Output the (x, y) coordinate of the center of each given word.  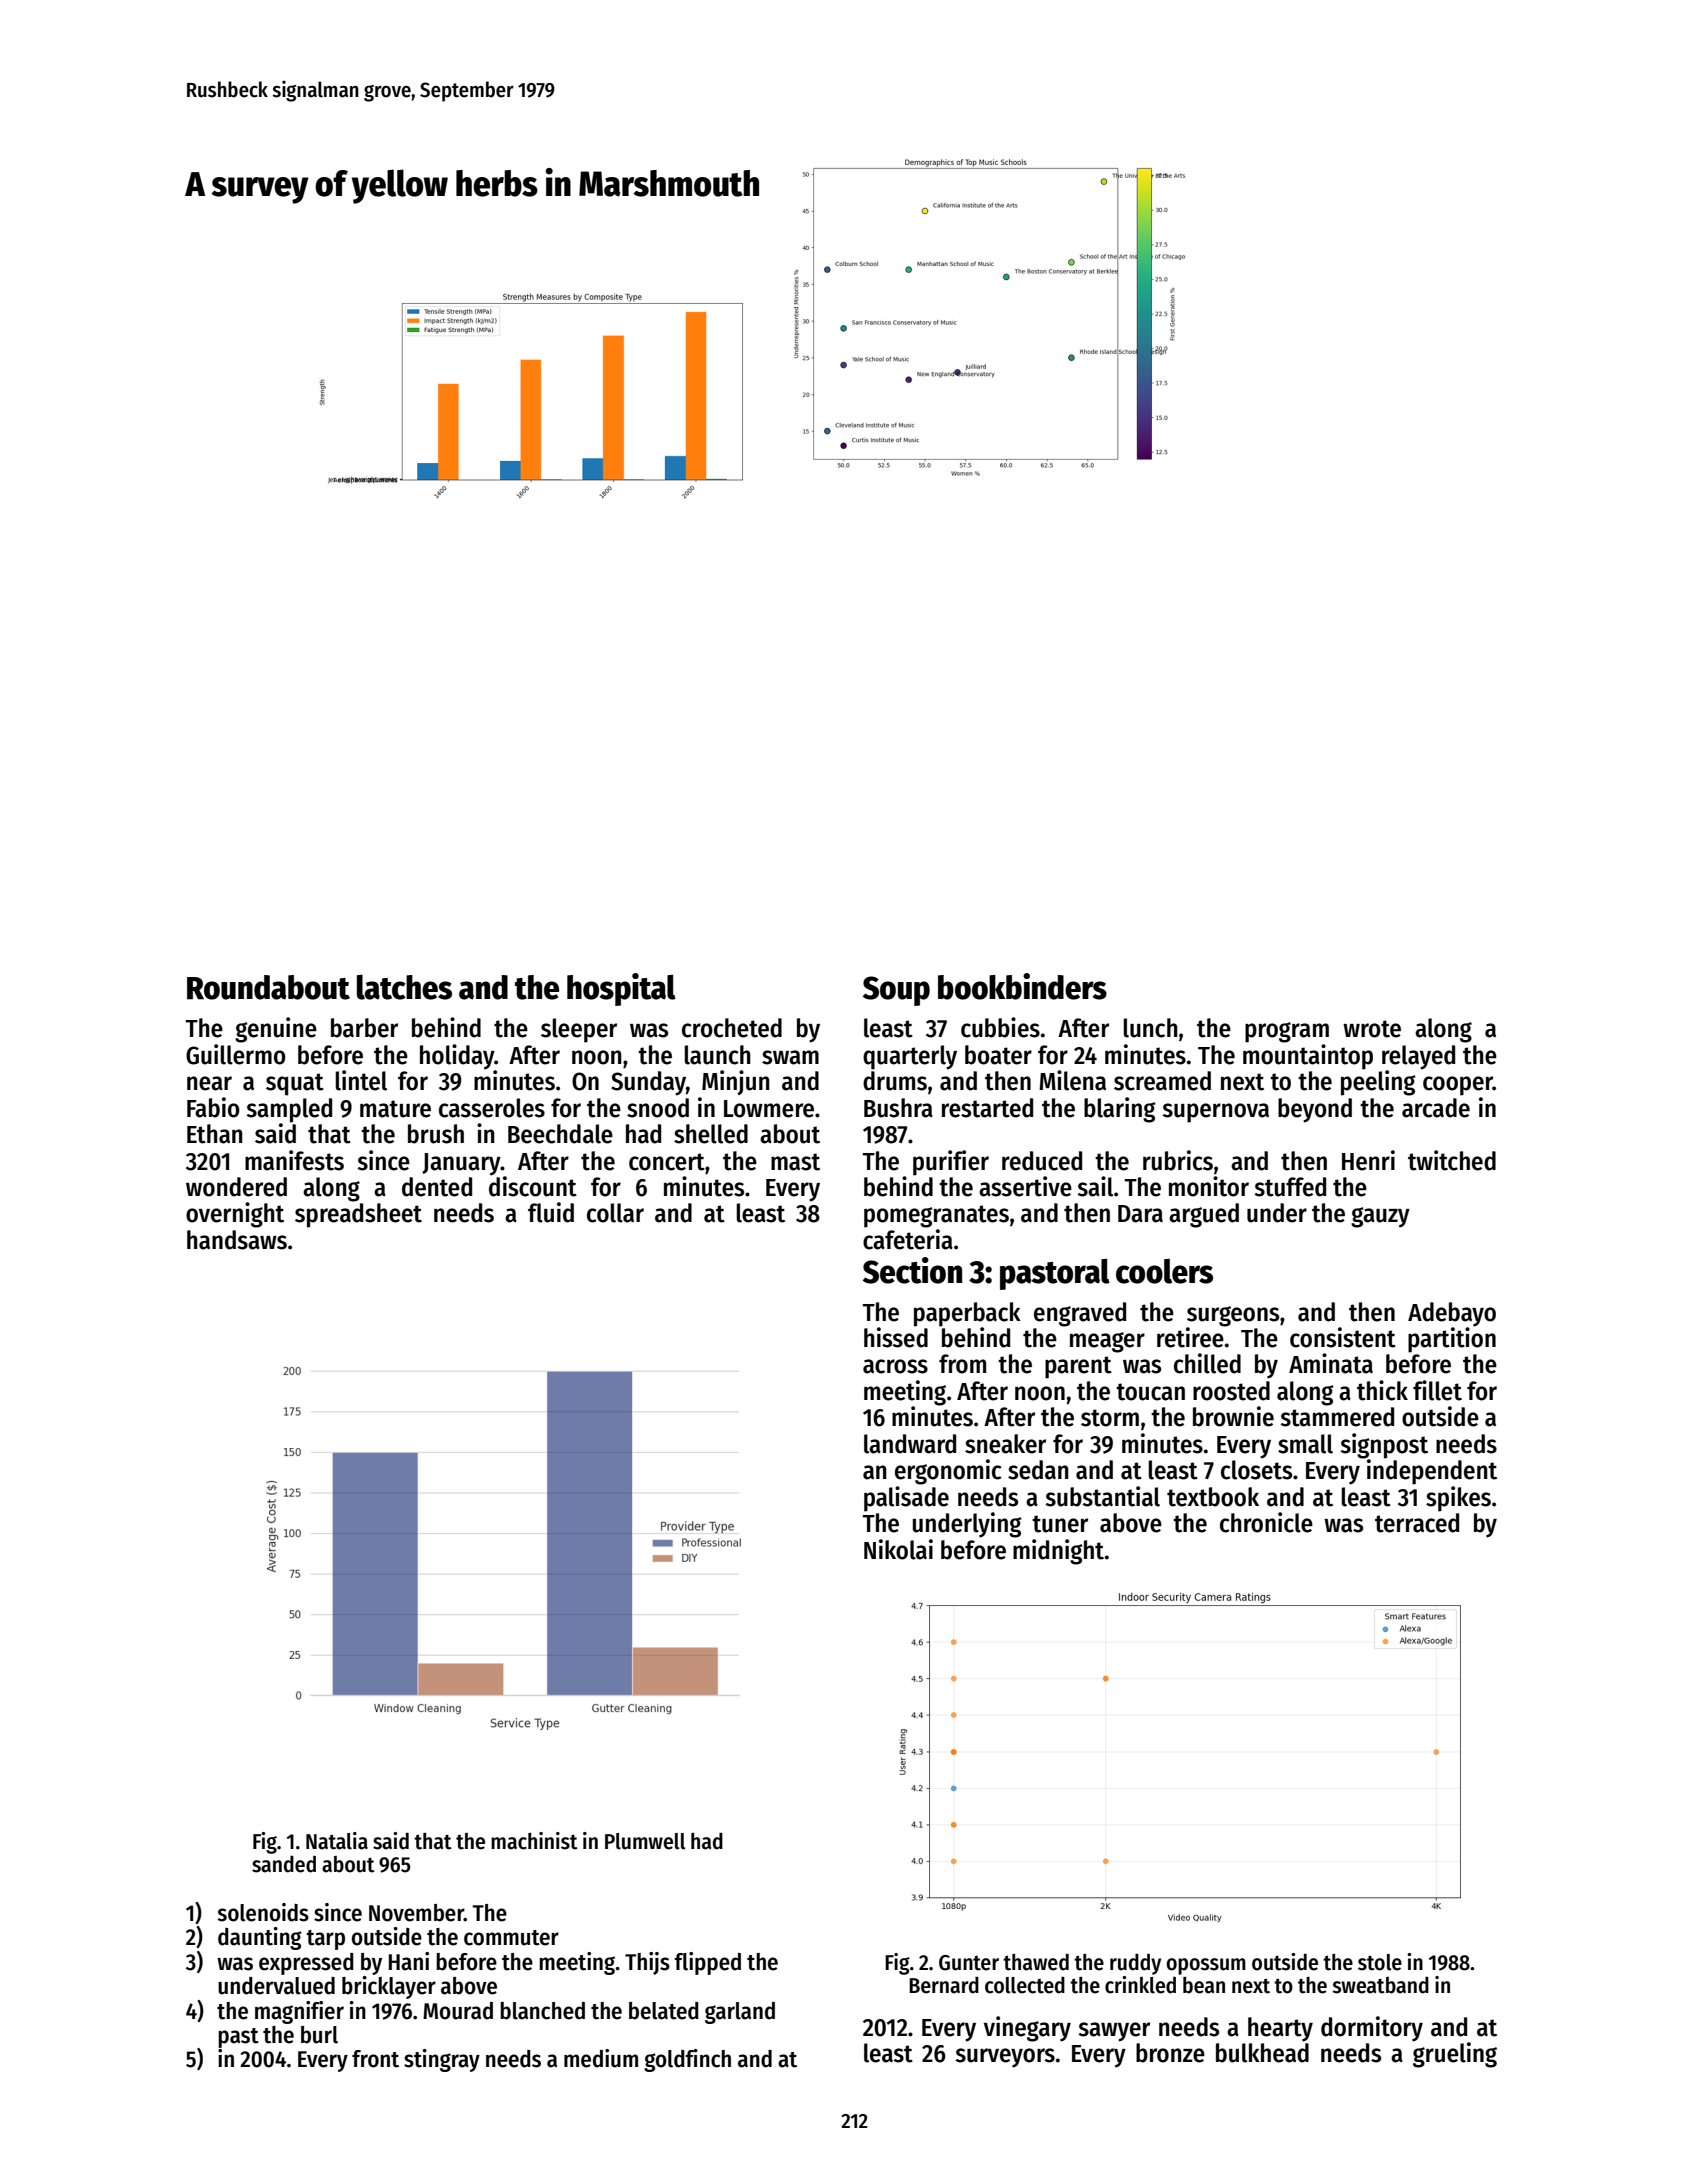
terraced (1417, 1523)
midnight (1058, 1552)
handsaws (237, 1240)
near (209, 1083)
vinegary (1027, 2029)
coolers (1164, 1271)
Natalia (337, 1841)
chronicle (1266, 1522)
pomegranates (936, 1216)
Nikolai (898, 1549)
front (375, 2059)
